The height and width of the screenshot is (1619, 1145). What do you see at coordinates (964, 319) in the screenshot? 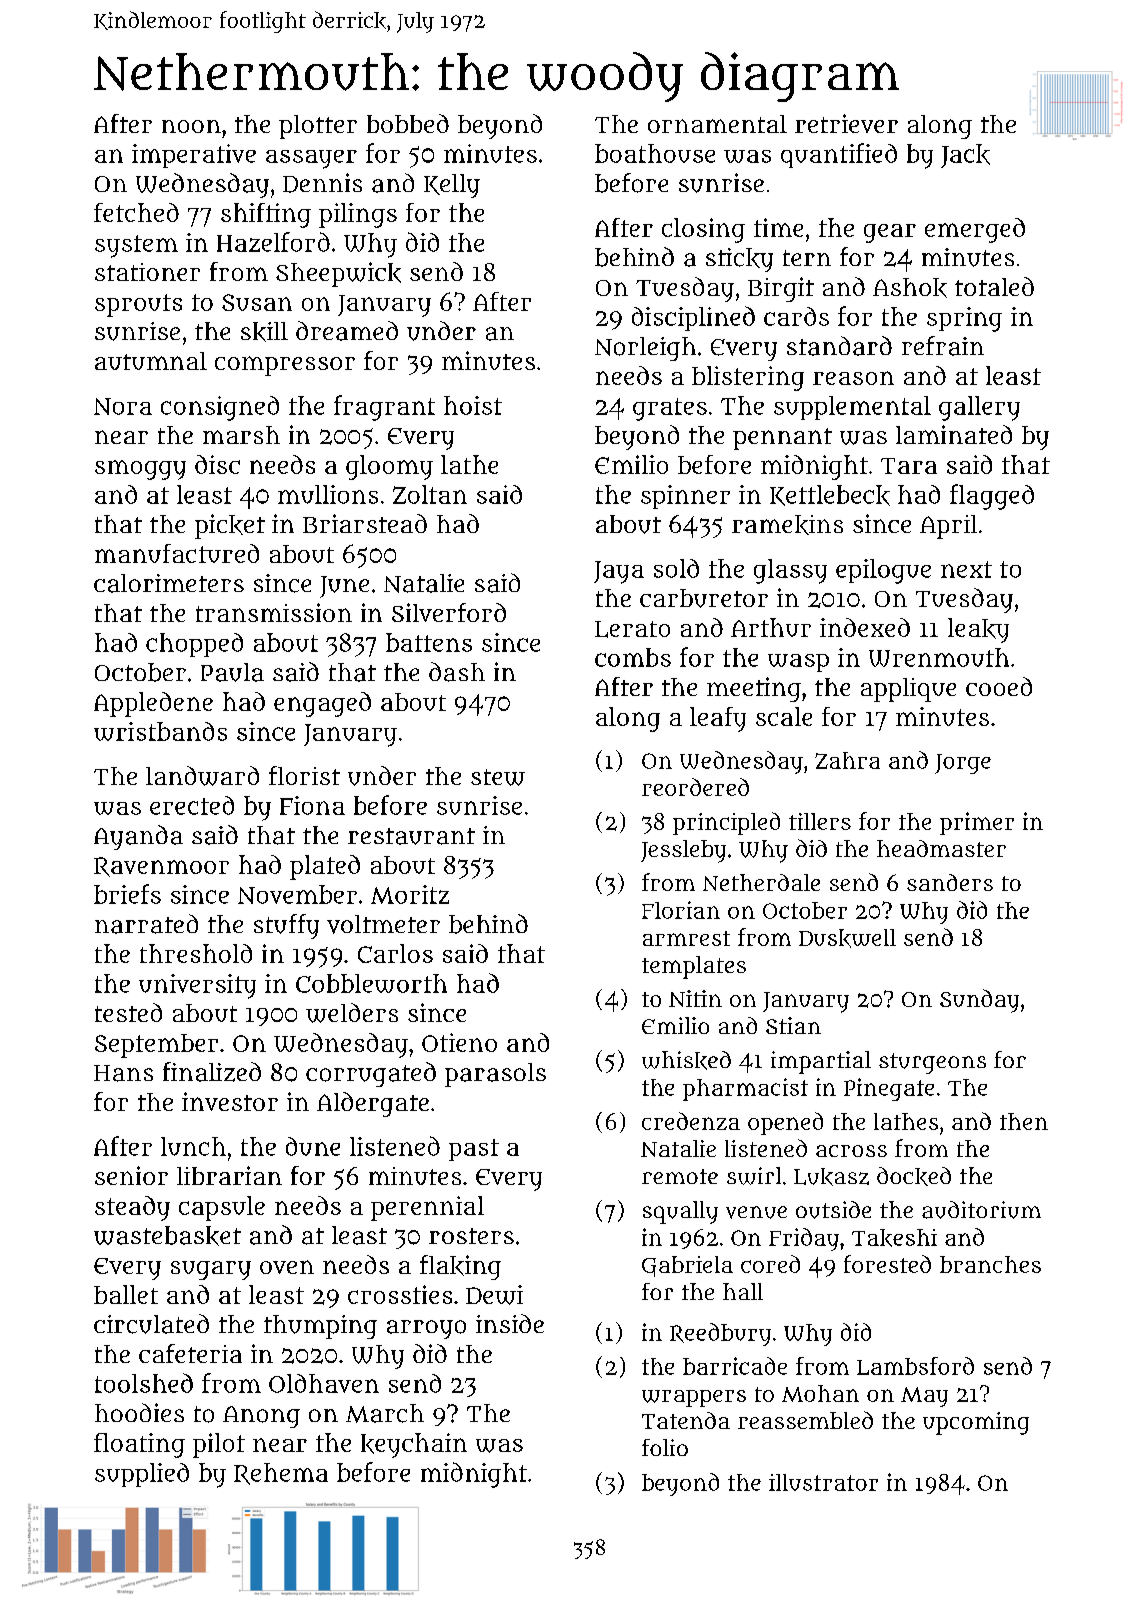
I see `spring` at bounding box center [964, 319].
